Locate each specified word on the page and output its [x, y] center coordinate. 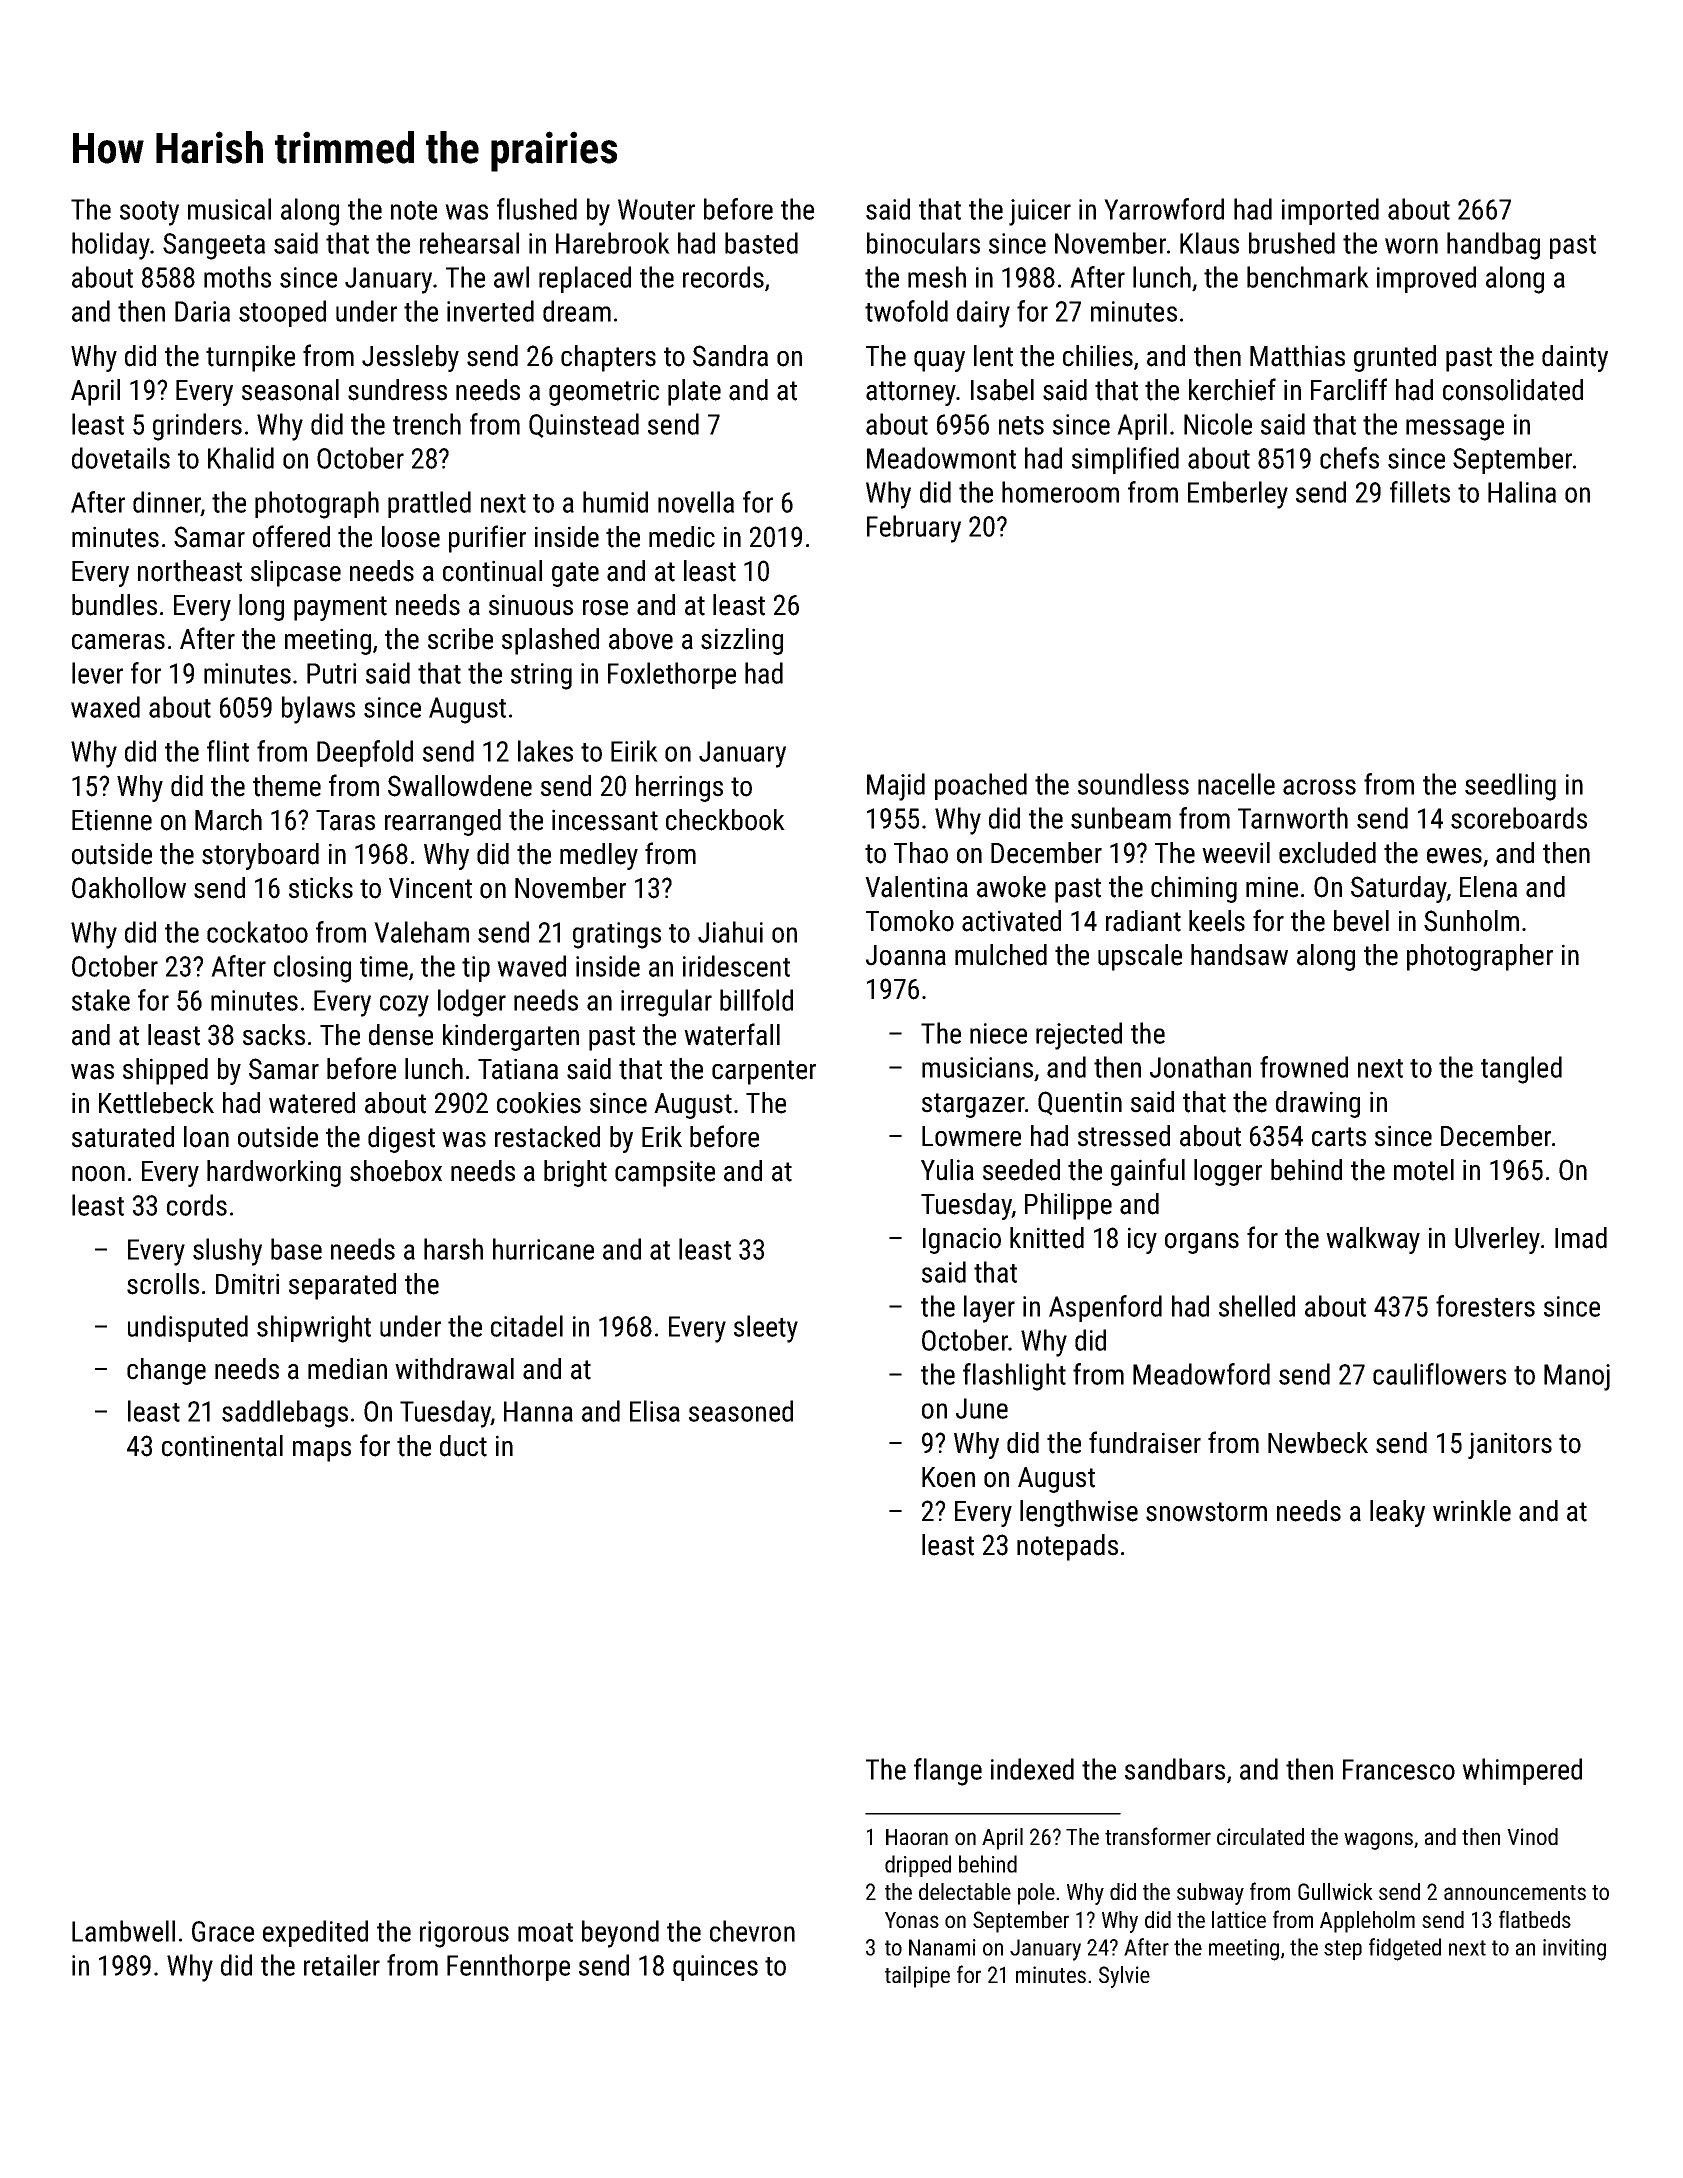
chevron [752, 1931]
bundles [114, 605]
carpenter [764, 1072]
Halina [1522, 492]
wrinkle [1472, 1511]
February [914, 529]
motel [1424, 1170]
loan [206, 1137]
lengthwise [1079, 1513]
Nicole [1218, 424]
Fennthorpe [508, 1967]
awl [511, 277]
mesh [937, 277]
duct [463, 1446]
